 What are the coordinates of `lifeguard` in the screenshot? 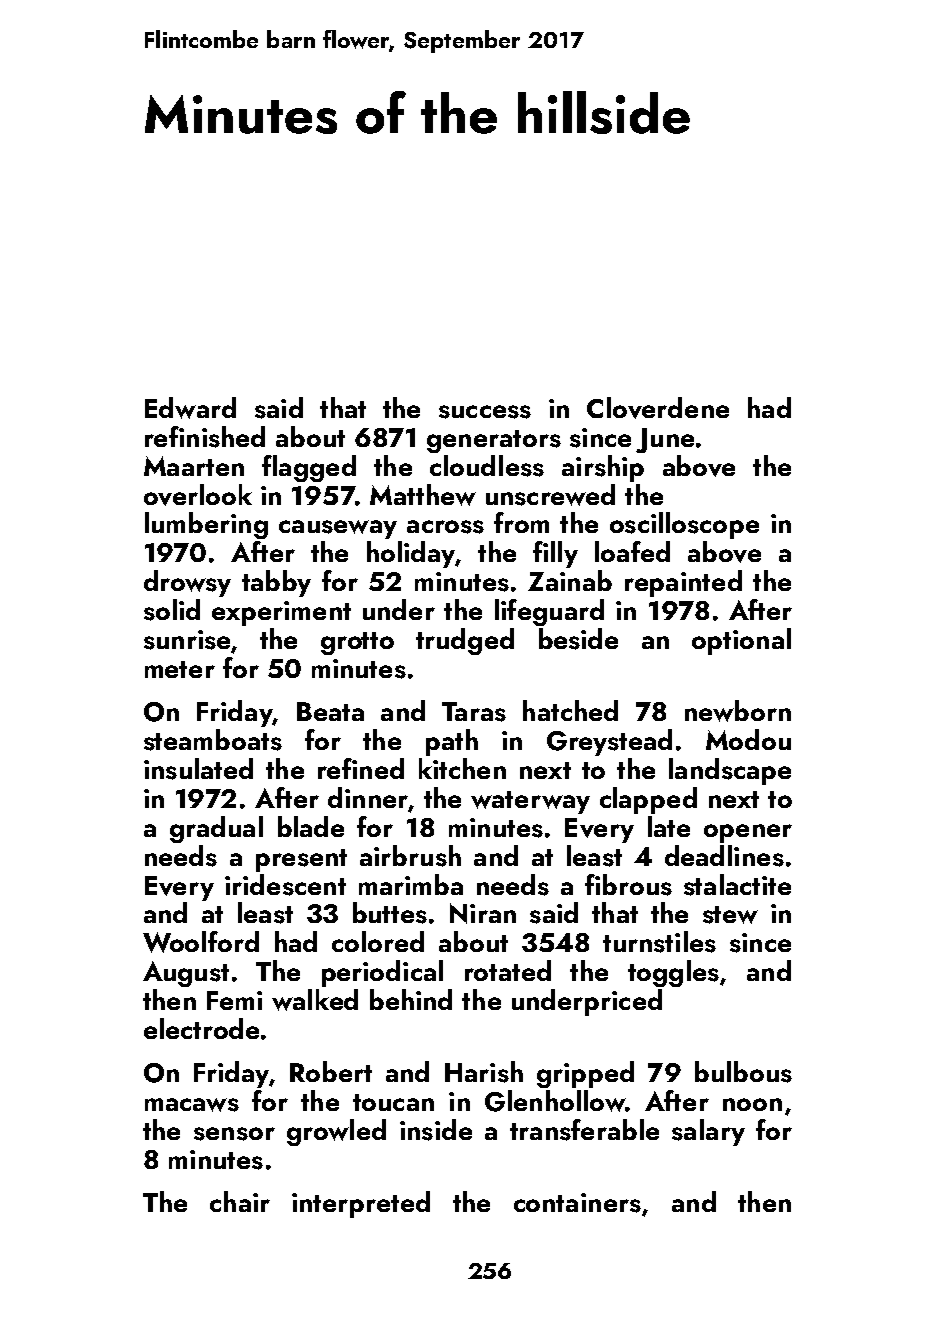 It's located at (549, 612).
